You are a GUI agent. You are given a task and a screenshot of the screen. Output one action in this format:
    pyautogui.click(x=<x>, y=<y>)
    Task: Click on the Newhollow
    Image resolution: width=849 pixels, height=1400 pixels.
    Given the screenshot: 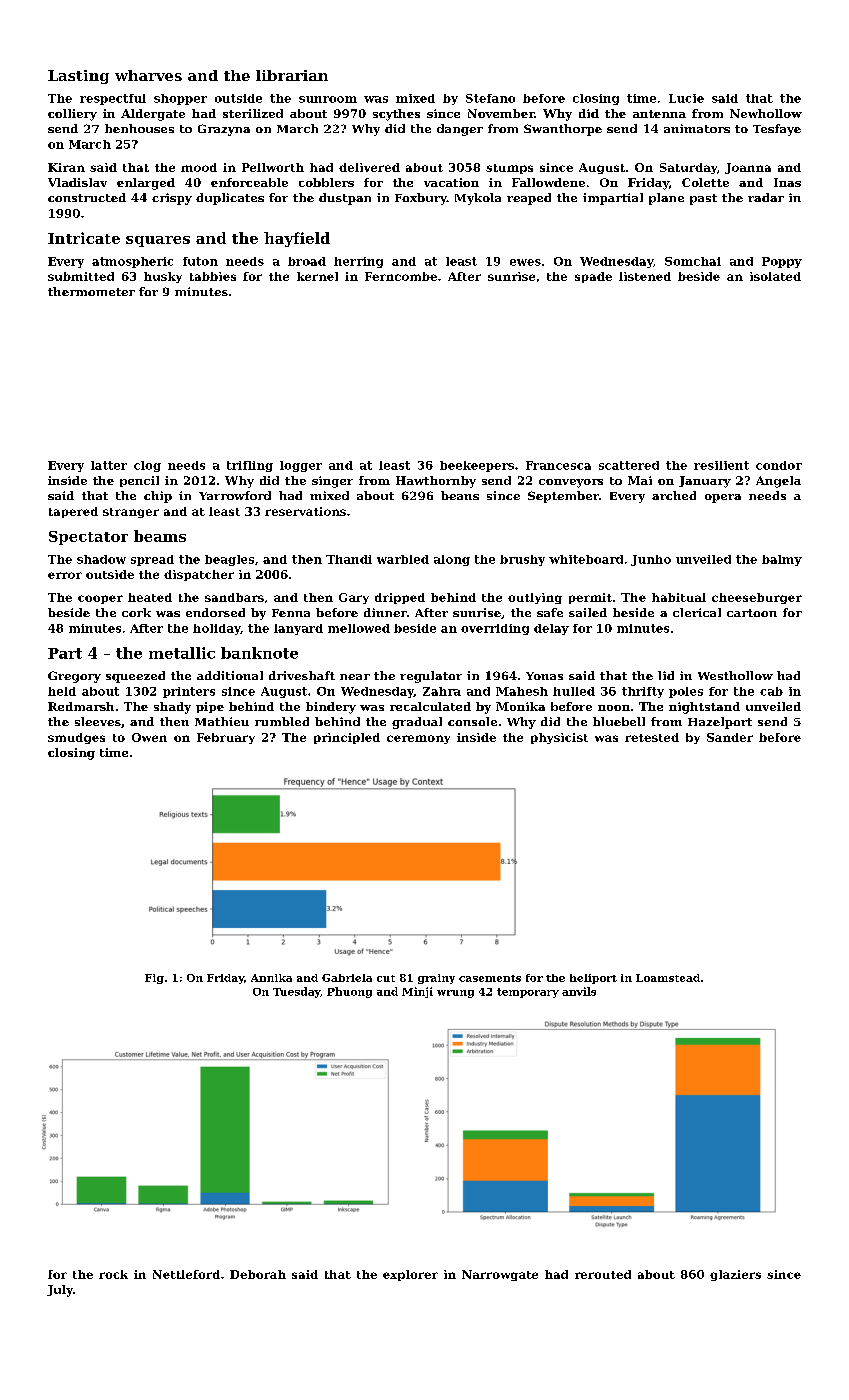 What is the action you would take?
    pyautogui.click(x=766, y=113)
